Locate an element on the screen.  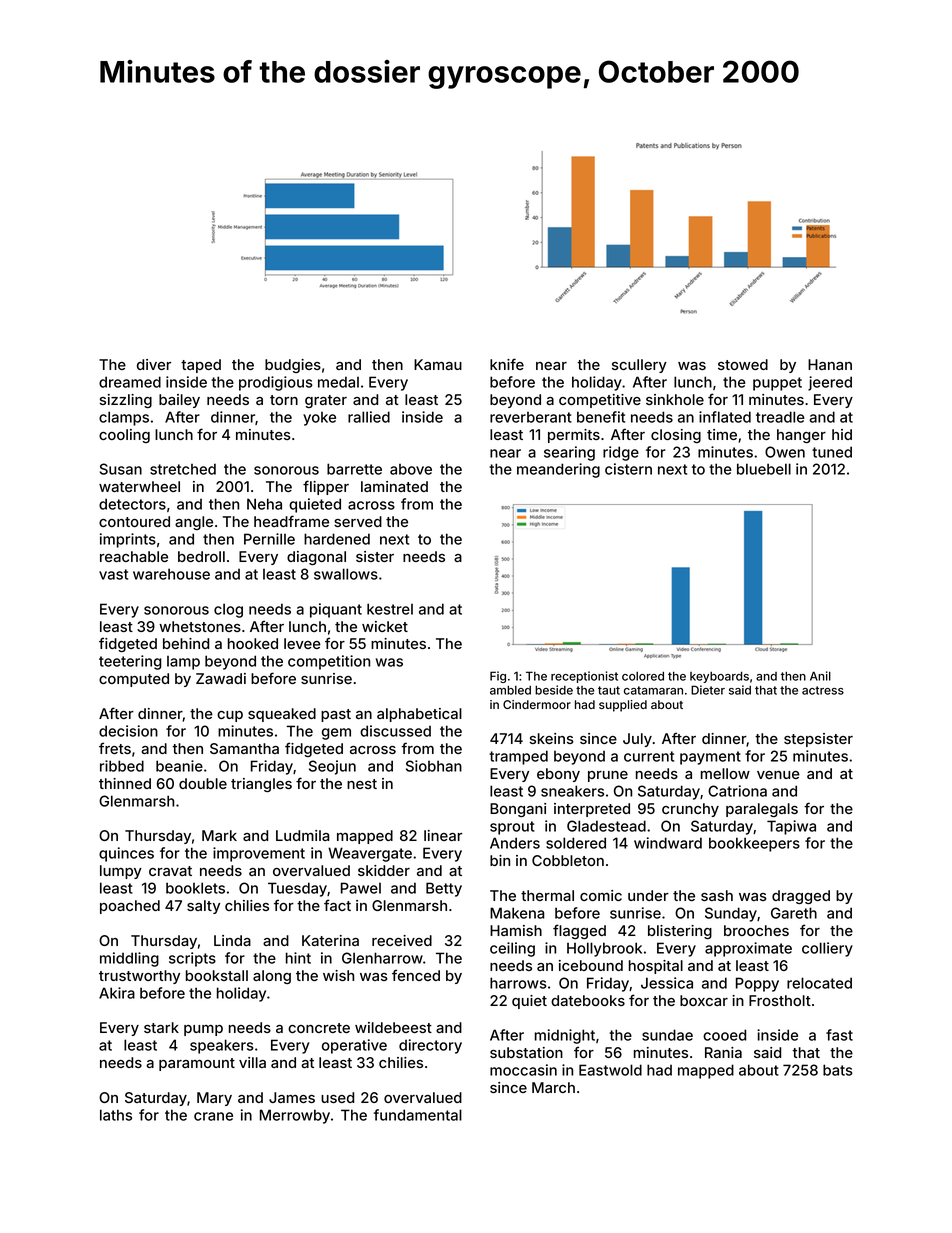
teetering is located at coordinates (130, 662).
